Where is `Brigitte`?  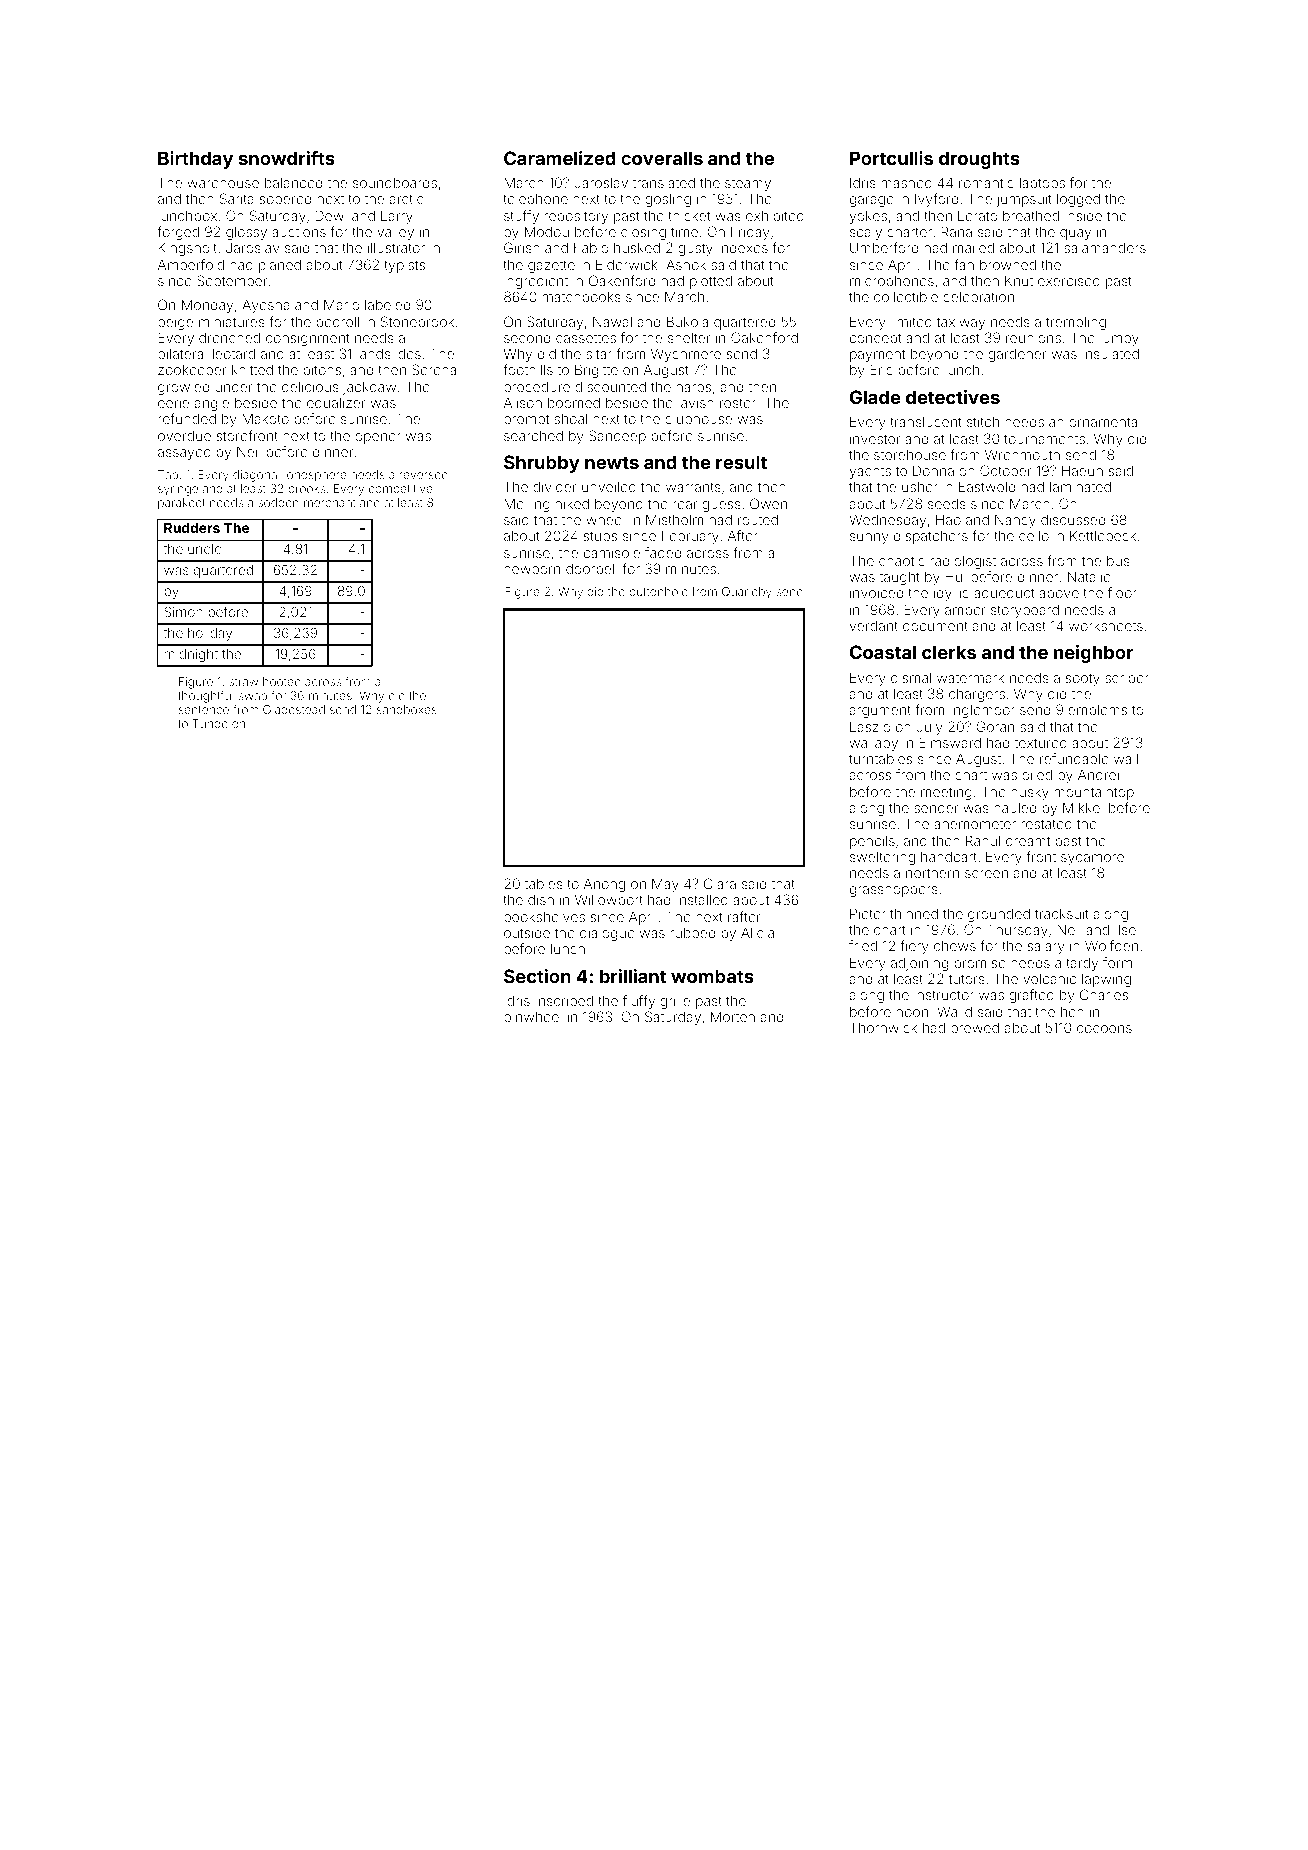 Brigitte is located at coordinates (596, 371).
